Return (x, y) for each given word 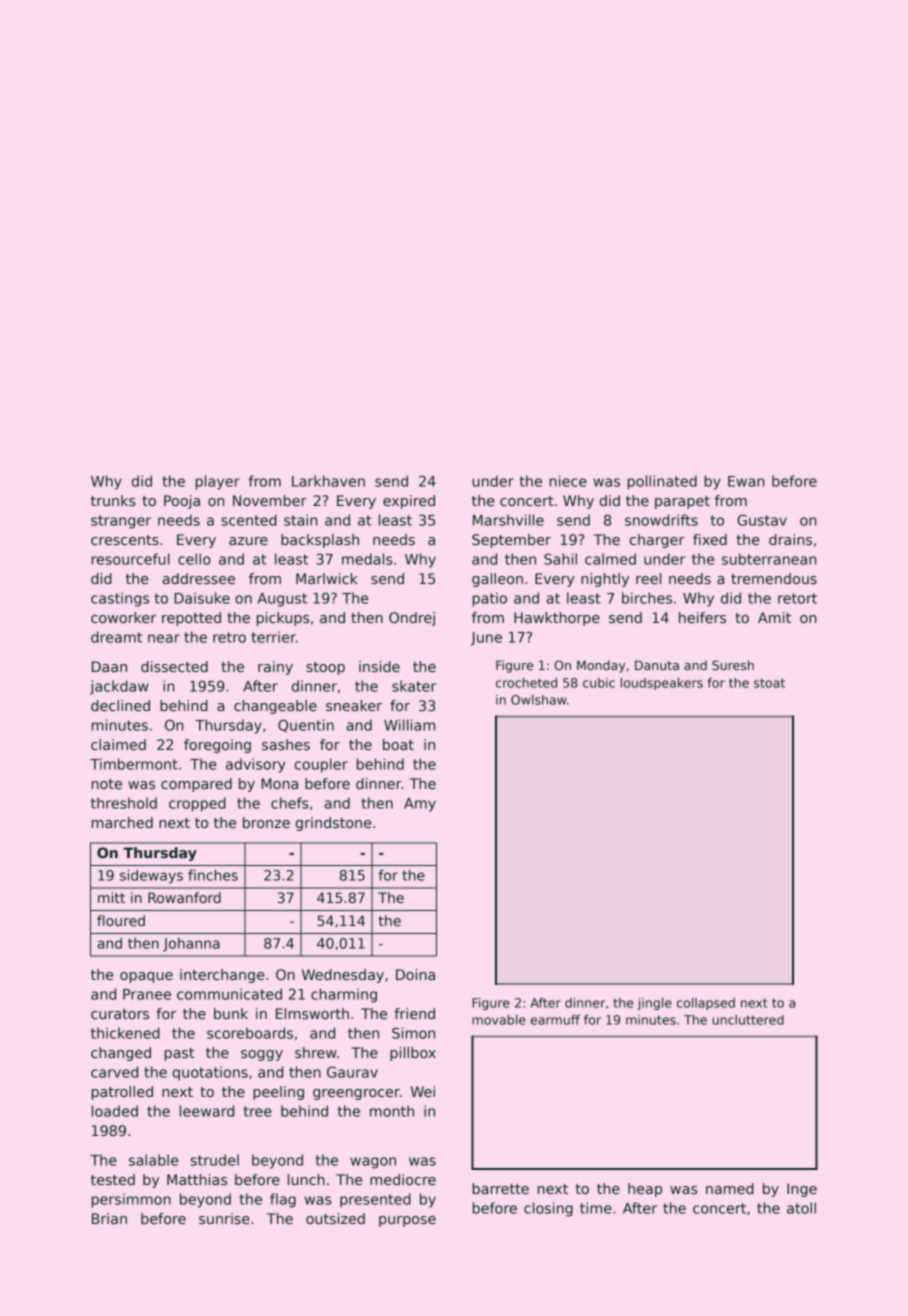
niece (568, 481)
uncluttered (748, 1020)
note (107, 784)
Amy (420, 805)
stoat (769, 683)
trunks (113, 500)
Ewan (746, 481)
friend (414, 1013)
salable (153, 1160)
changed (121, 1054)
